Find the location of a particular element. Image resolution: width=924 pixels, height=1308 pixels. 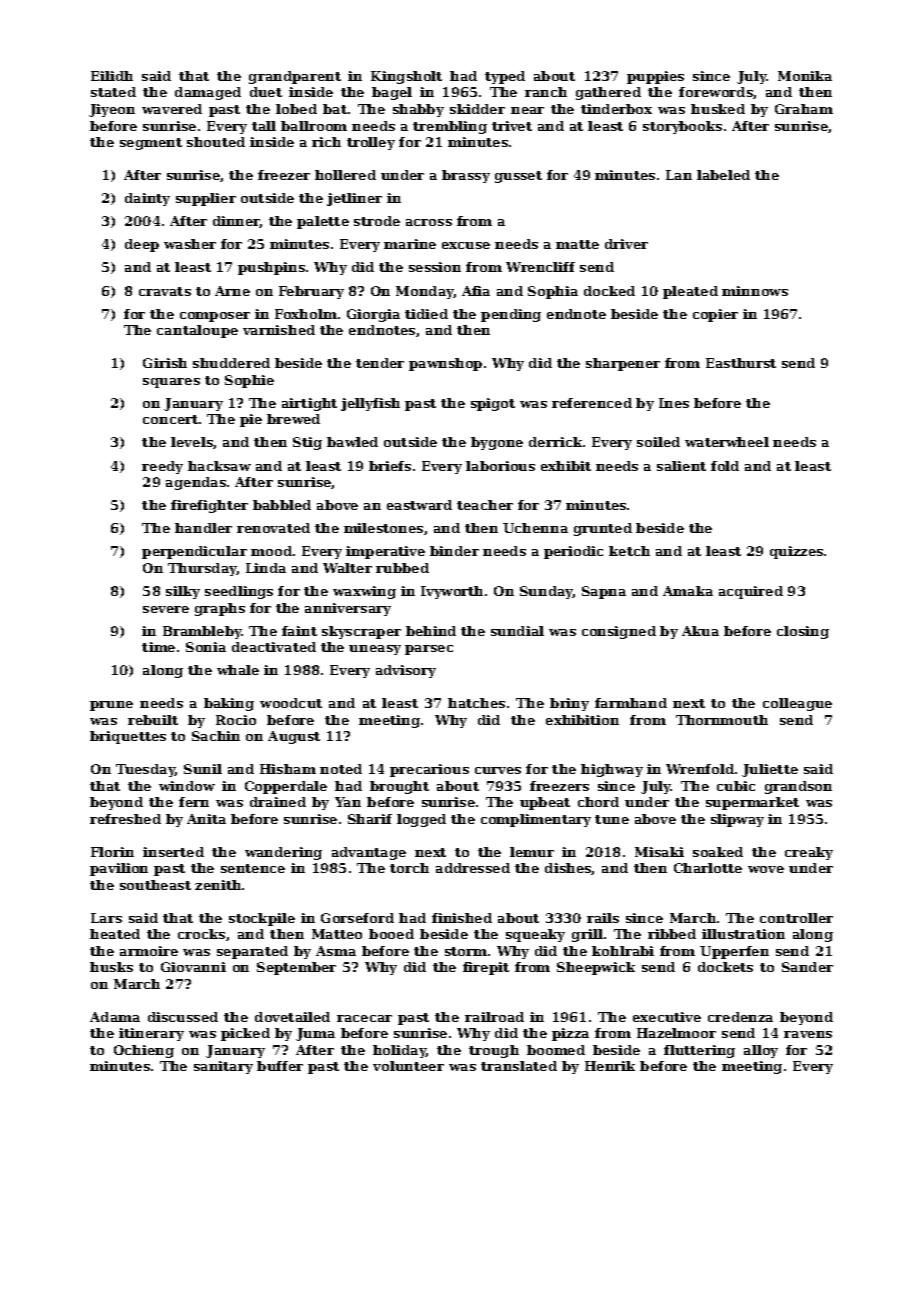

colleague is located at coordinates (797, 704).
